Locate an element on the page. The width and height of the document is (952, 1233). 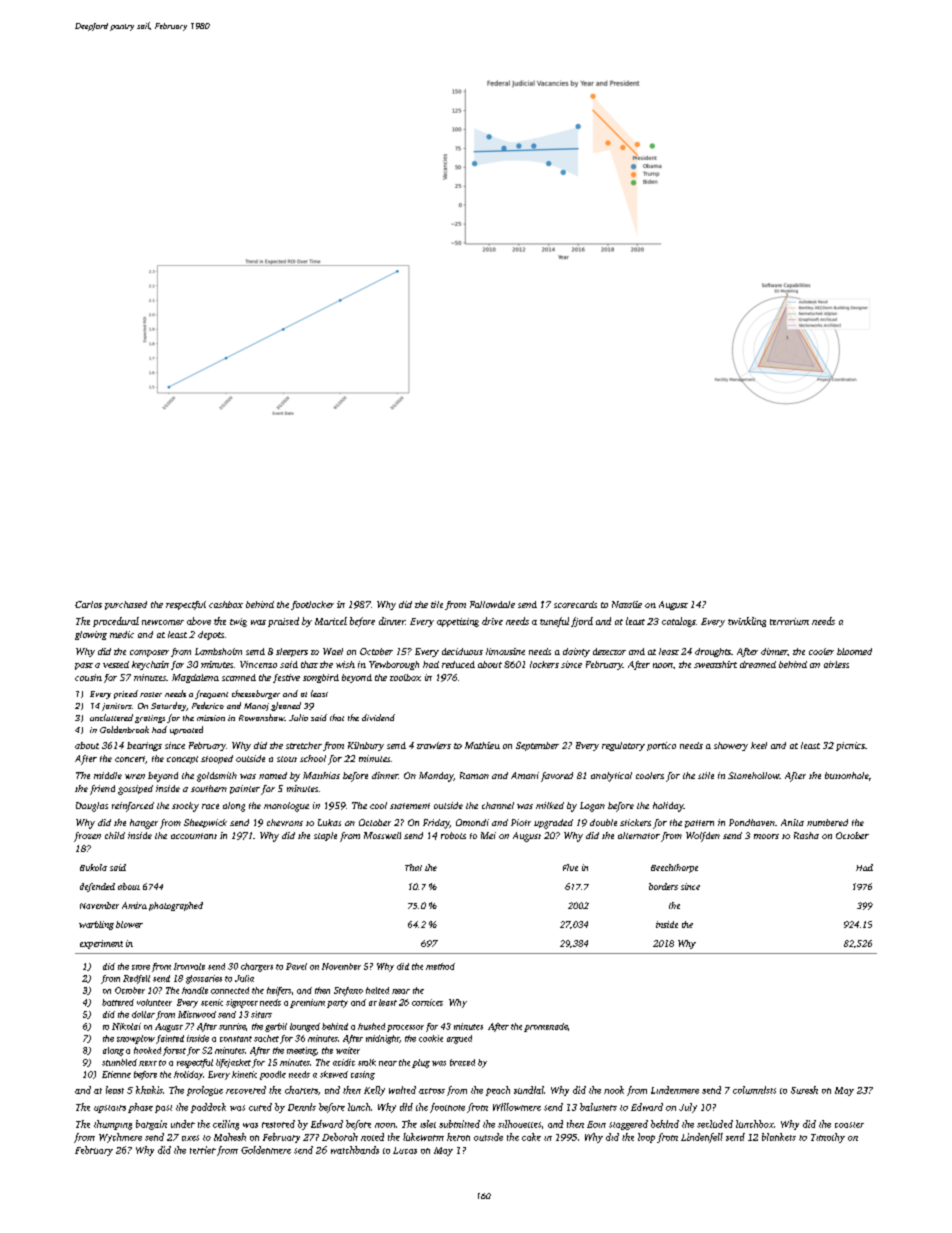
accountant is located at coordinates (194, 836).
